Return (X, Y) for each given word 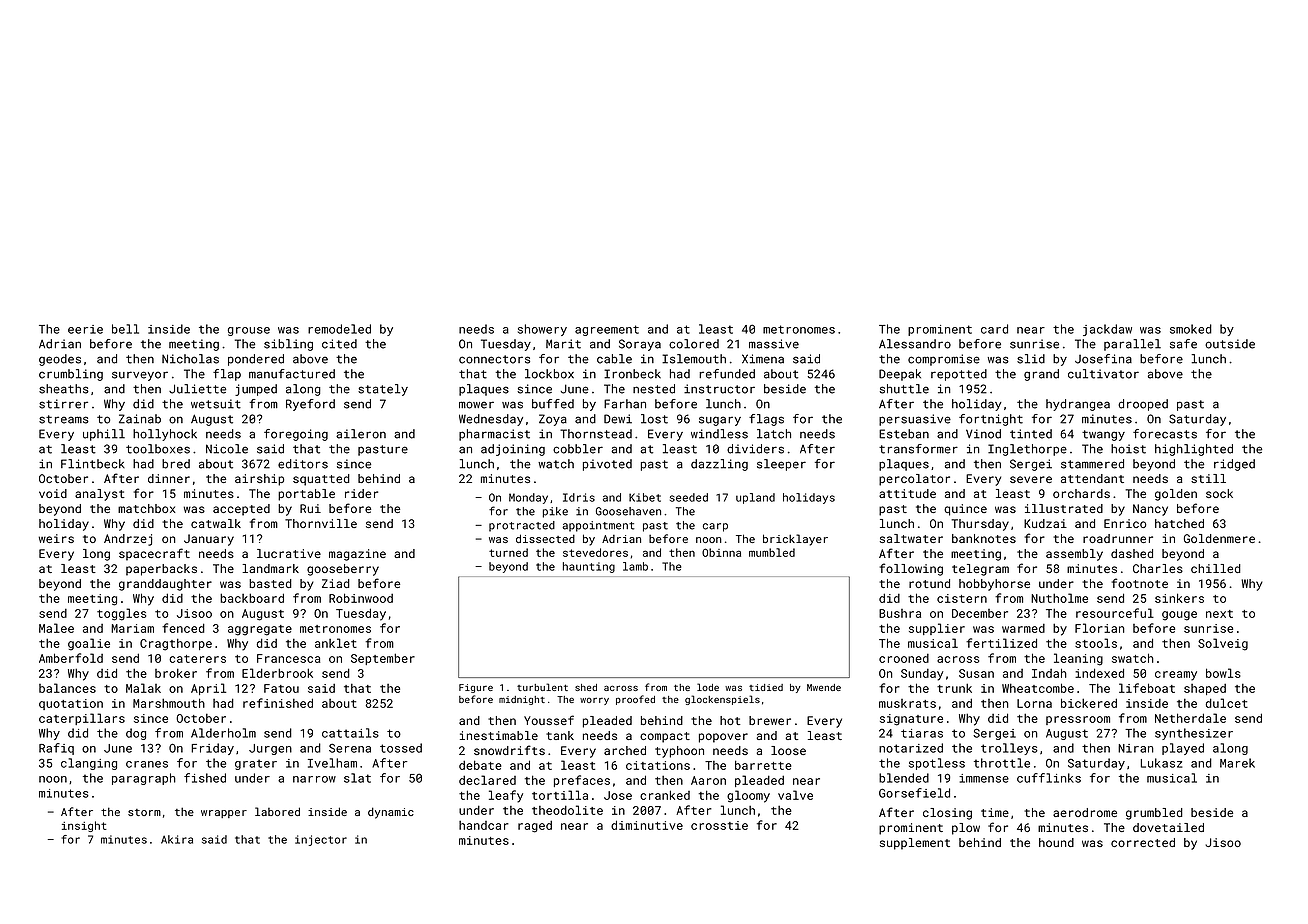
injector (321, 840)
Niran (1136, 748)
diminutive (647, 825)
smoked (1191, 329)
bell (125, 329)
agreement (607, 330)
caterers (197, 659)
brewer (770, 720)
